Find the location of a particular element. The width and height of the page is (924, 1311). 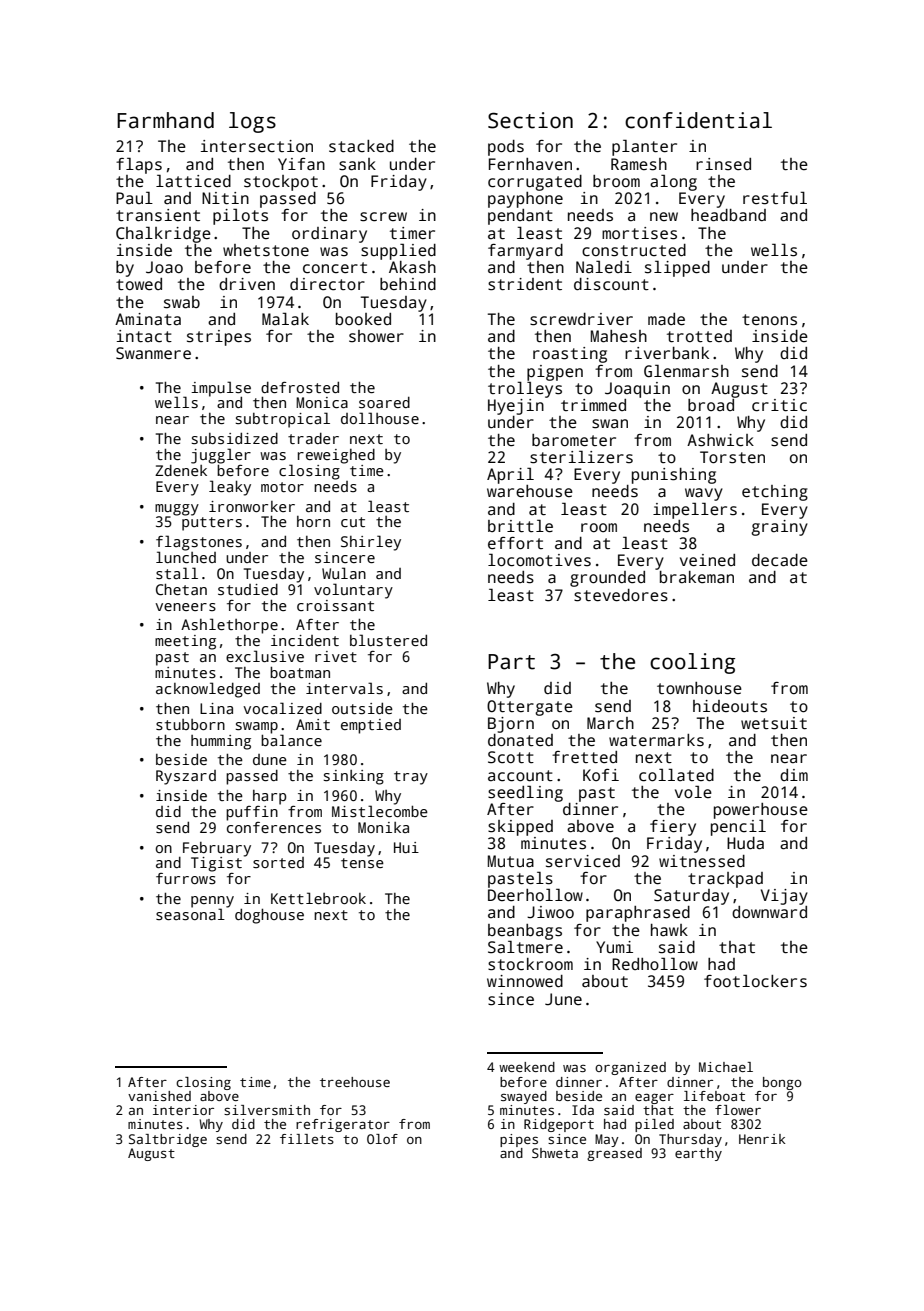

blustered is located at coordinates (388, 640).
